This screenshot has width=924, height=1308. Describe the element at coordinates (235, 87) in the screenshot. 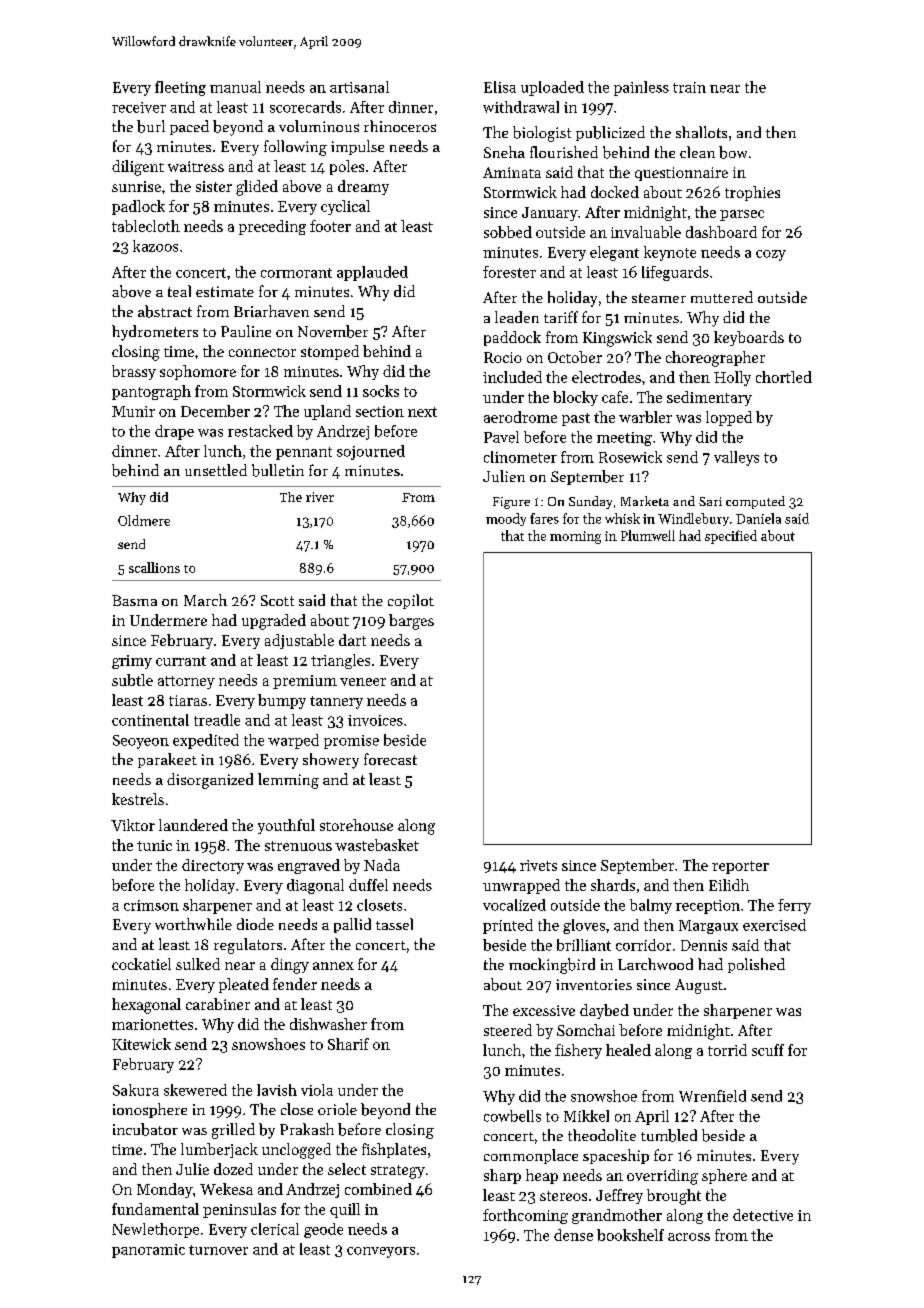

I see `manual` at that location.
